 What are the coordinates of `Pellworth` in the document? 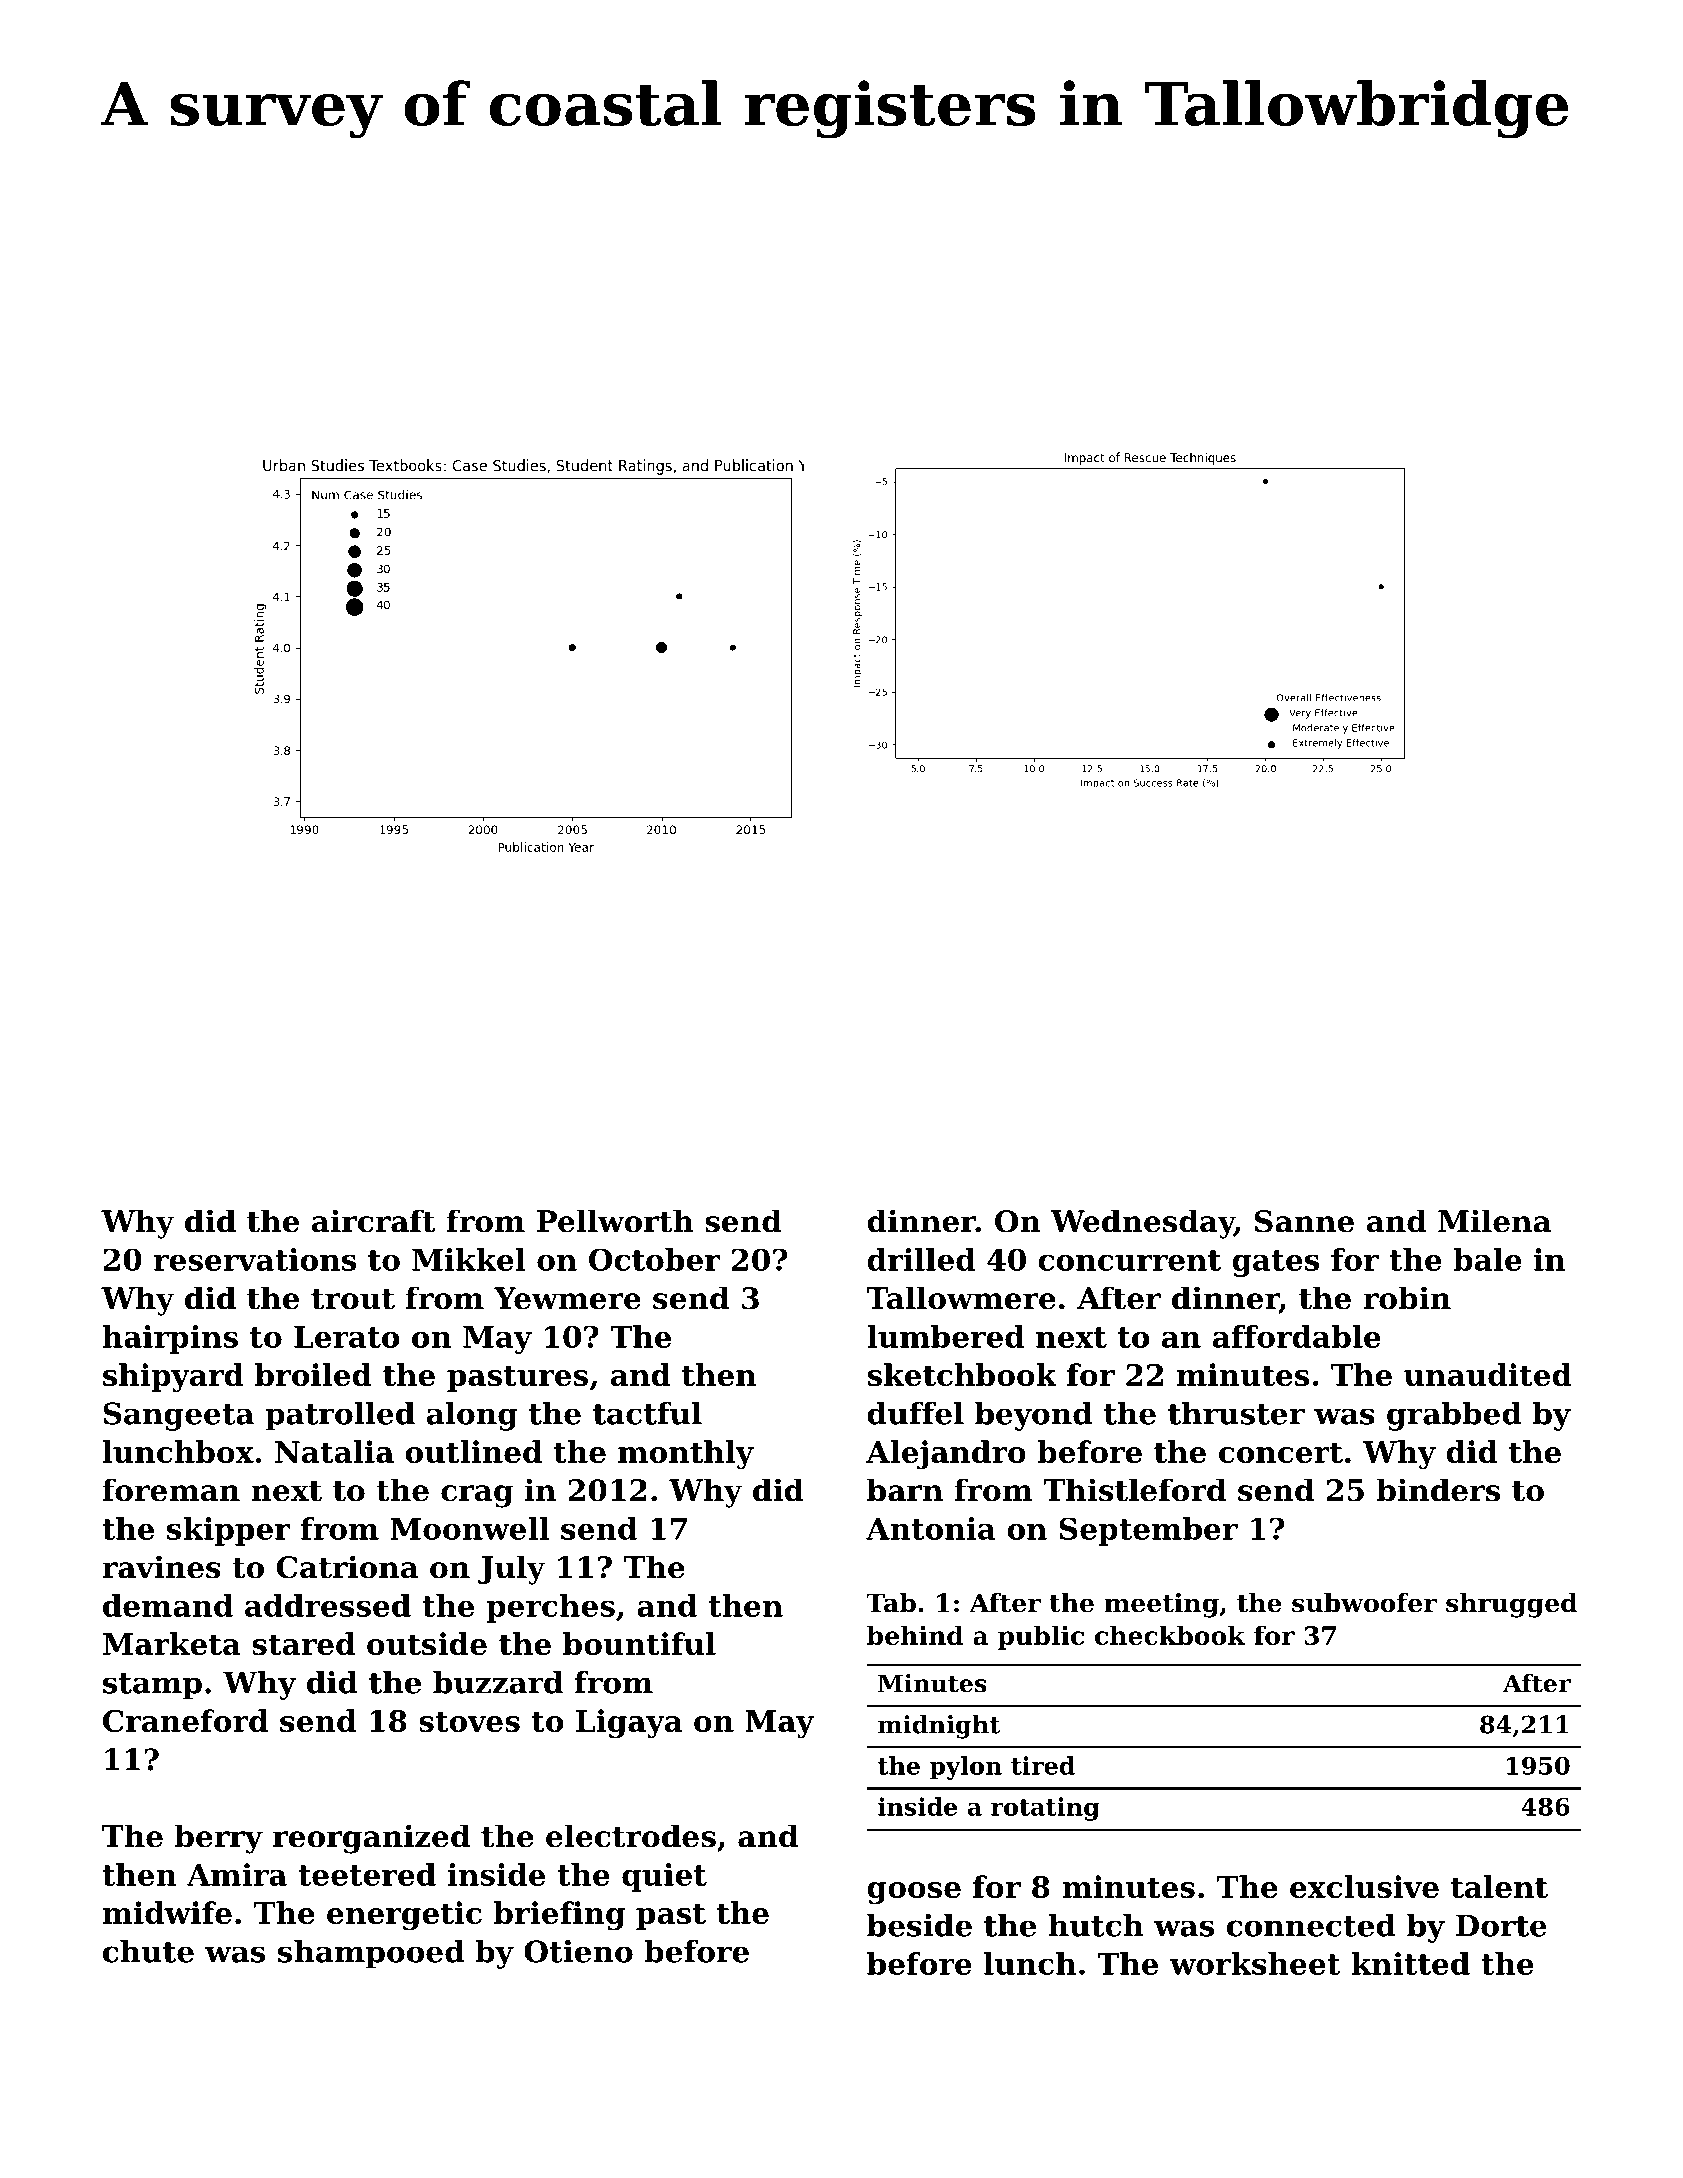 It's located at (615, 1221).
